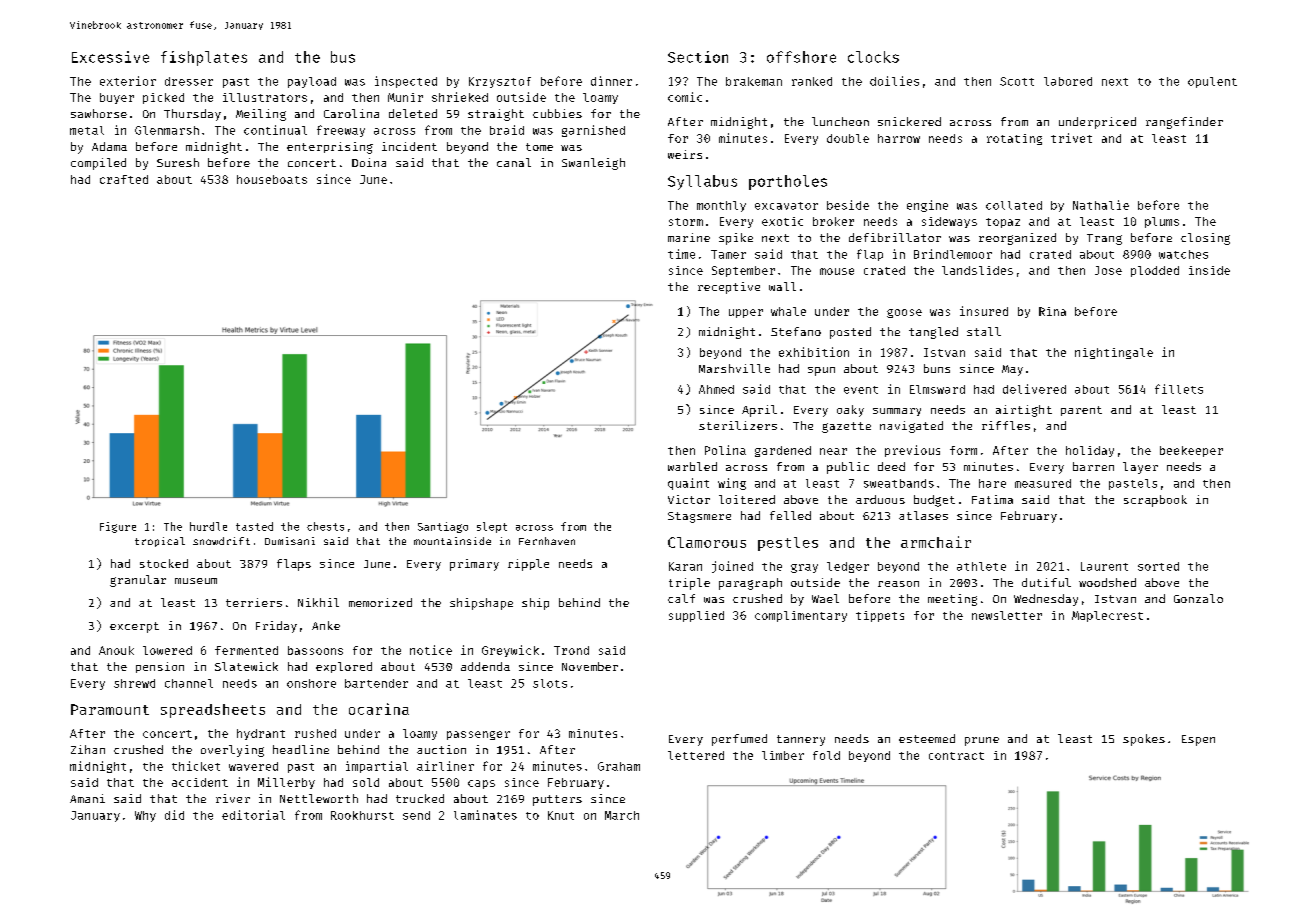 The image size is (1308, 924). What do you see at coordinates (492, 527) in the page?
I see `slept` at bounding box center [492, 527].
